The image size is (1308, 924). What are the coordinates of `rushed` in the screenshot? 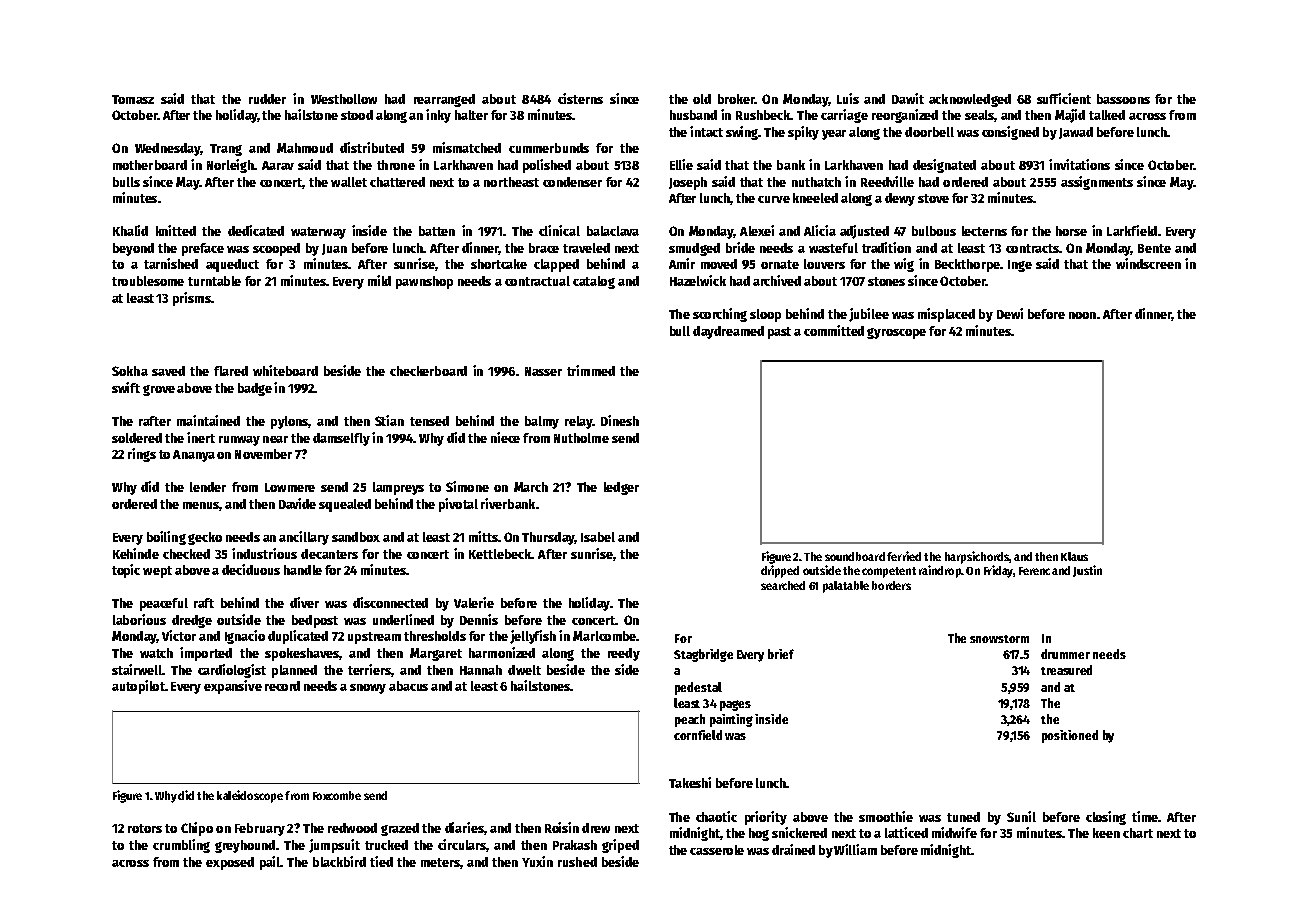 It's located at (577, 862).
